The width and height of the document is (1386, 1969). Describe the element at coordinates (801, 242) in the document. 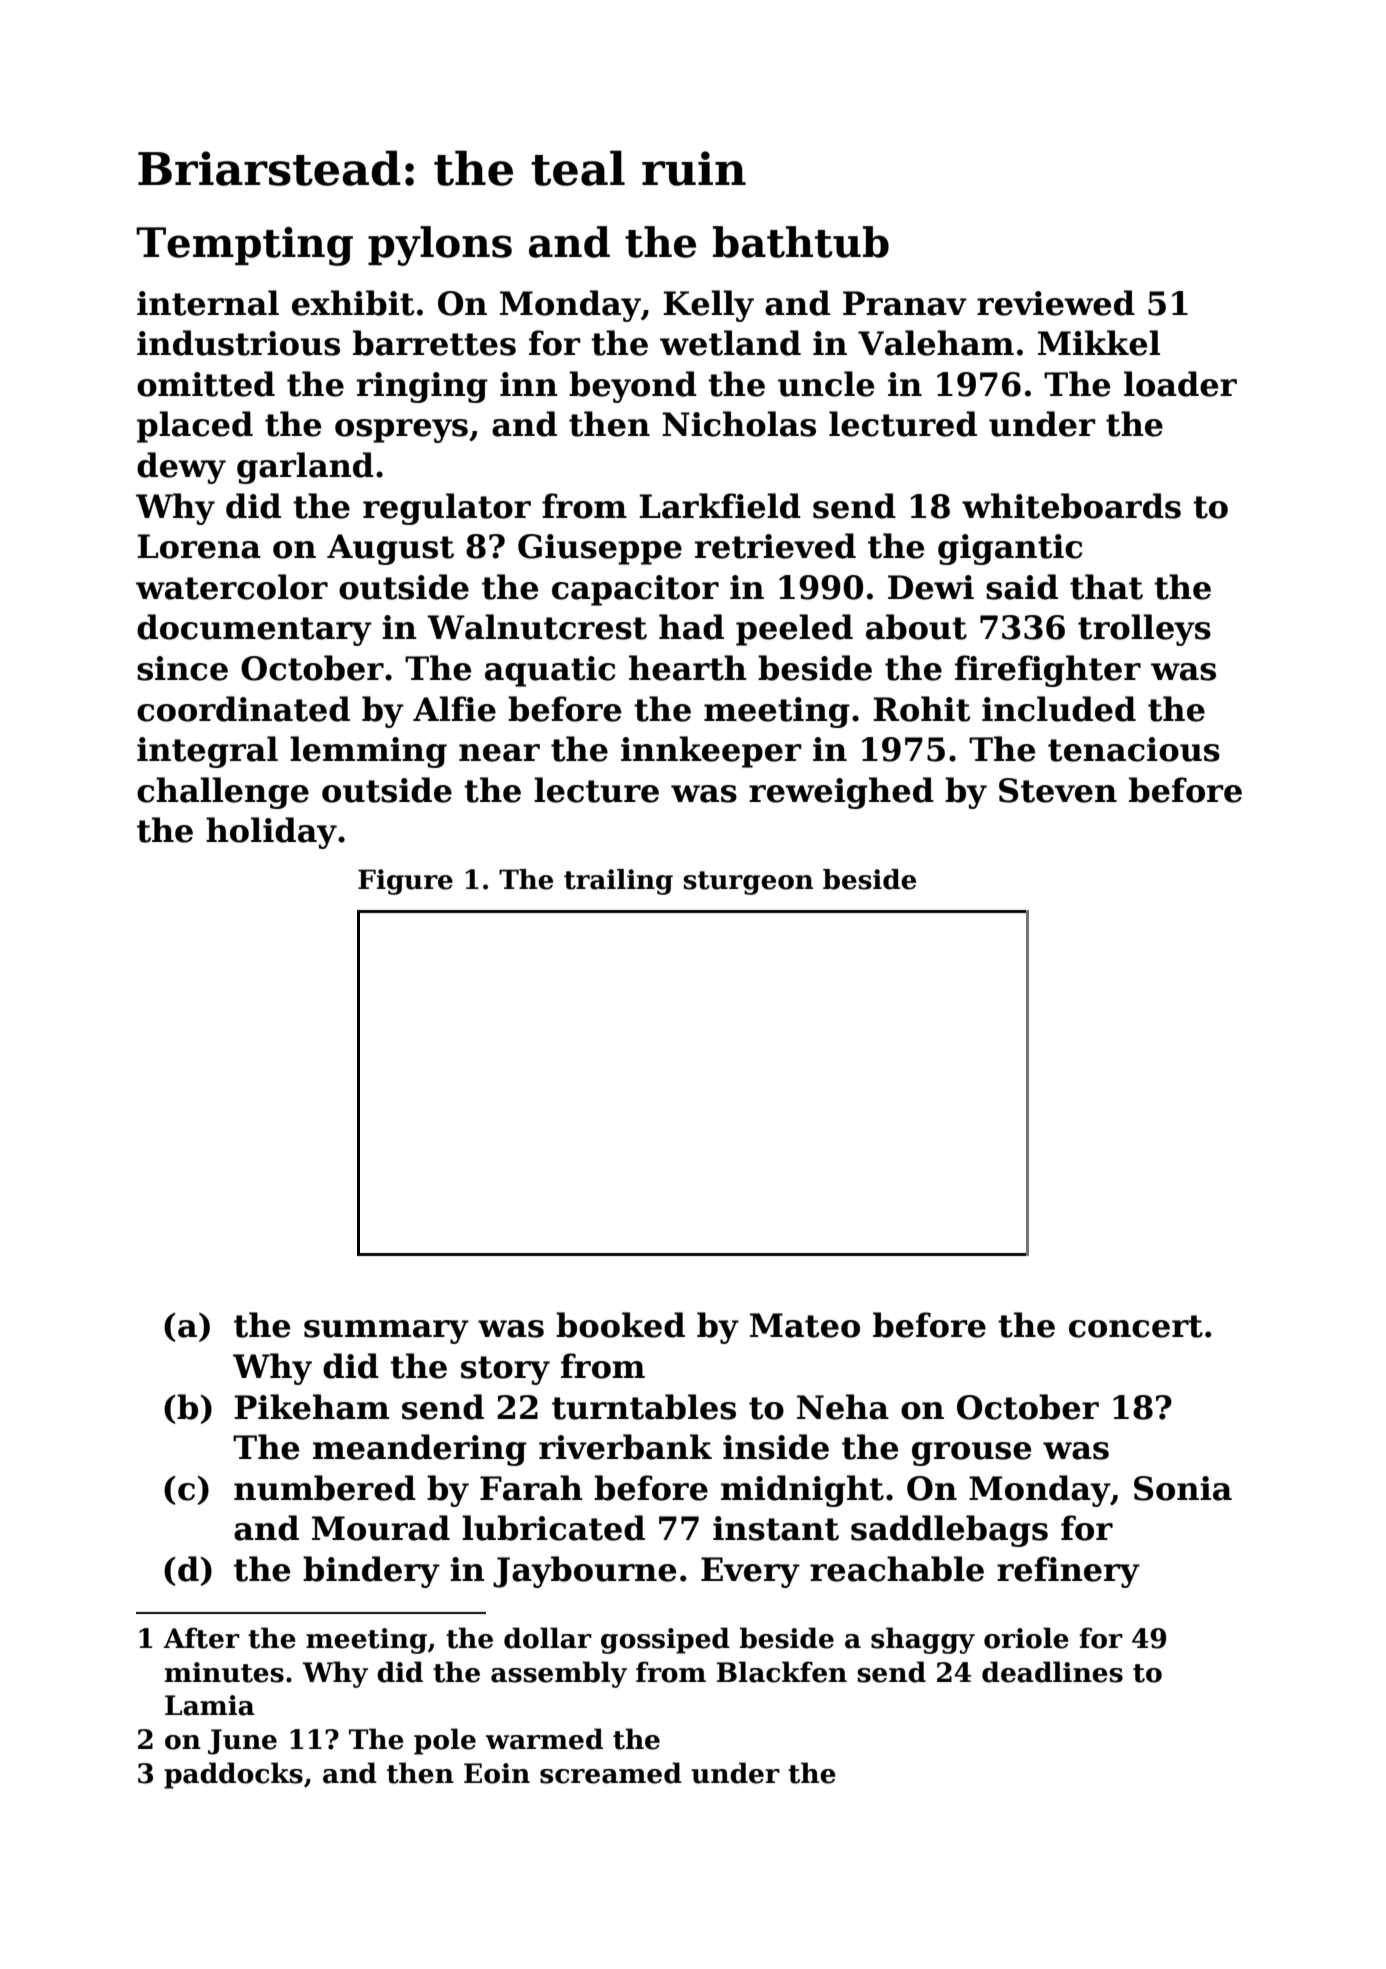

I see `bathtub` at that location.
